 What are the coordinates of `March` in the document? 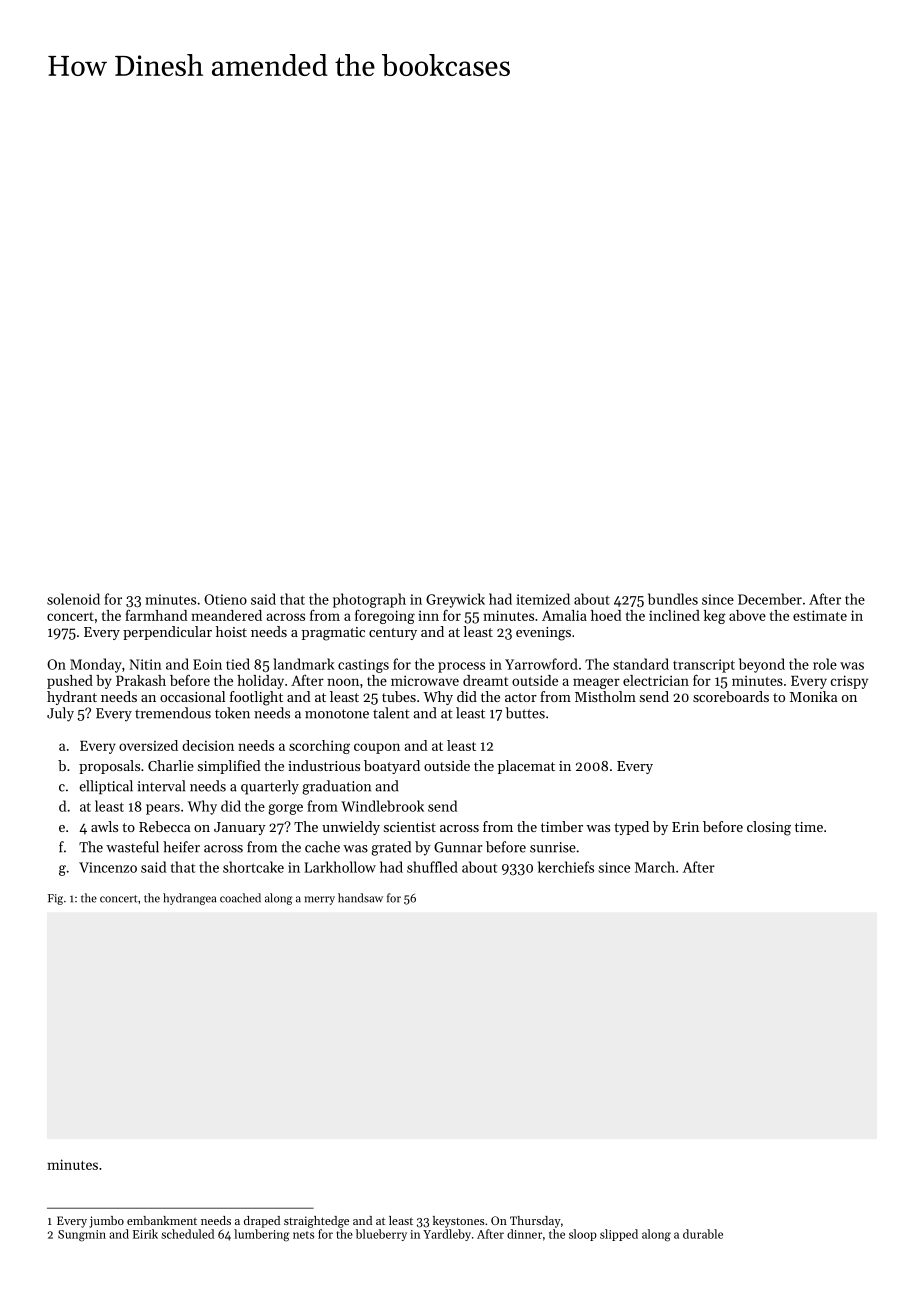 It's located at (655, 867).
